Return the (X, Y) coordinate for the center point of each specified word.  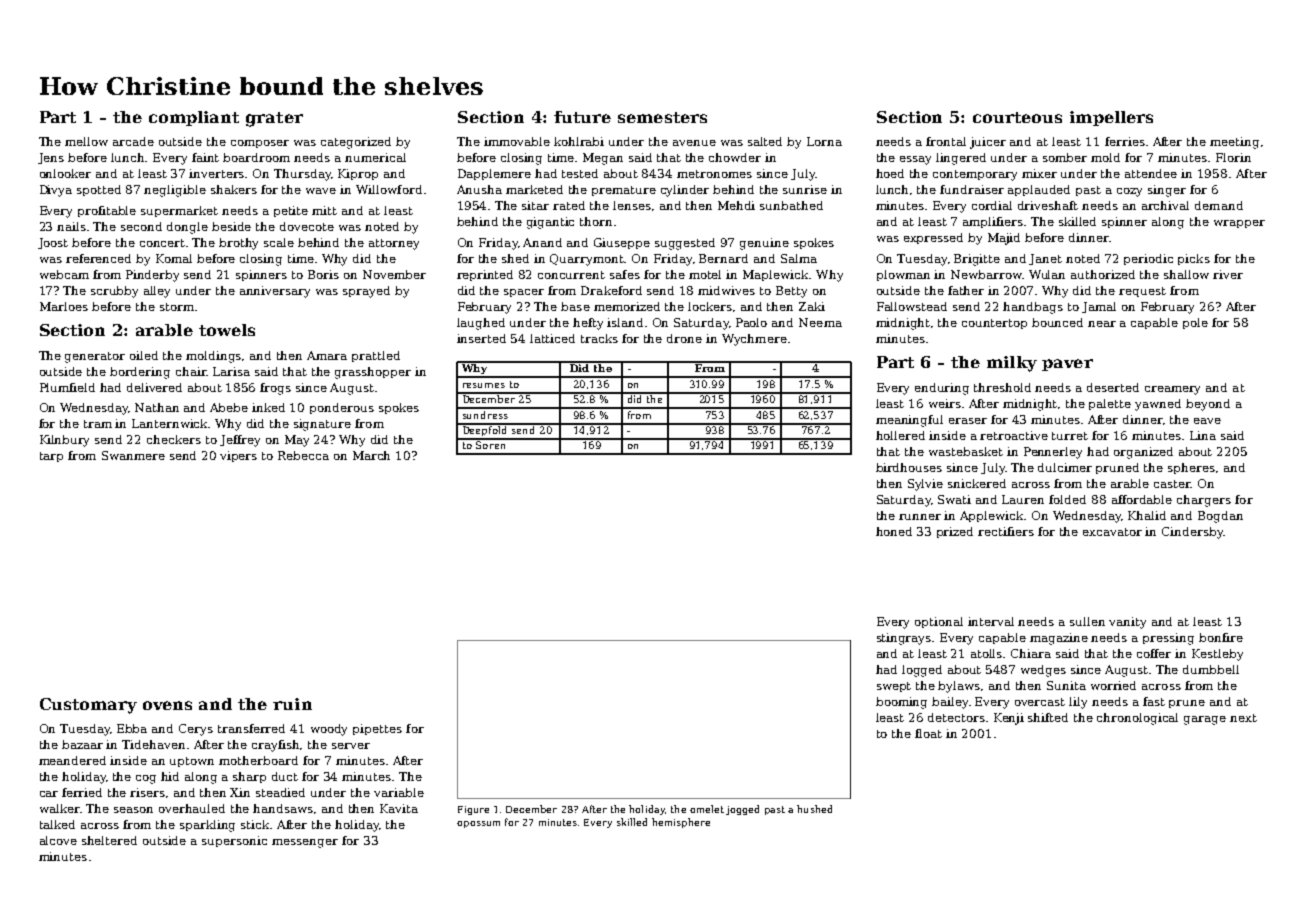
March (371, 455)
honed (894, 531)
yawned (1158, 405)
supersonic (234, 841)
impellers (1111, 118)
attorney (394, 244)
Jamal (1099, 307)
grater (274, 119)
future (582, 117)
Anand (542, 242)
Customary (88, 706)
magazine (1059, 639)
